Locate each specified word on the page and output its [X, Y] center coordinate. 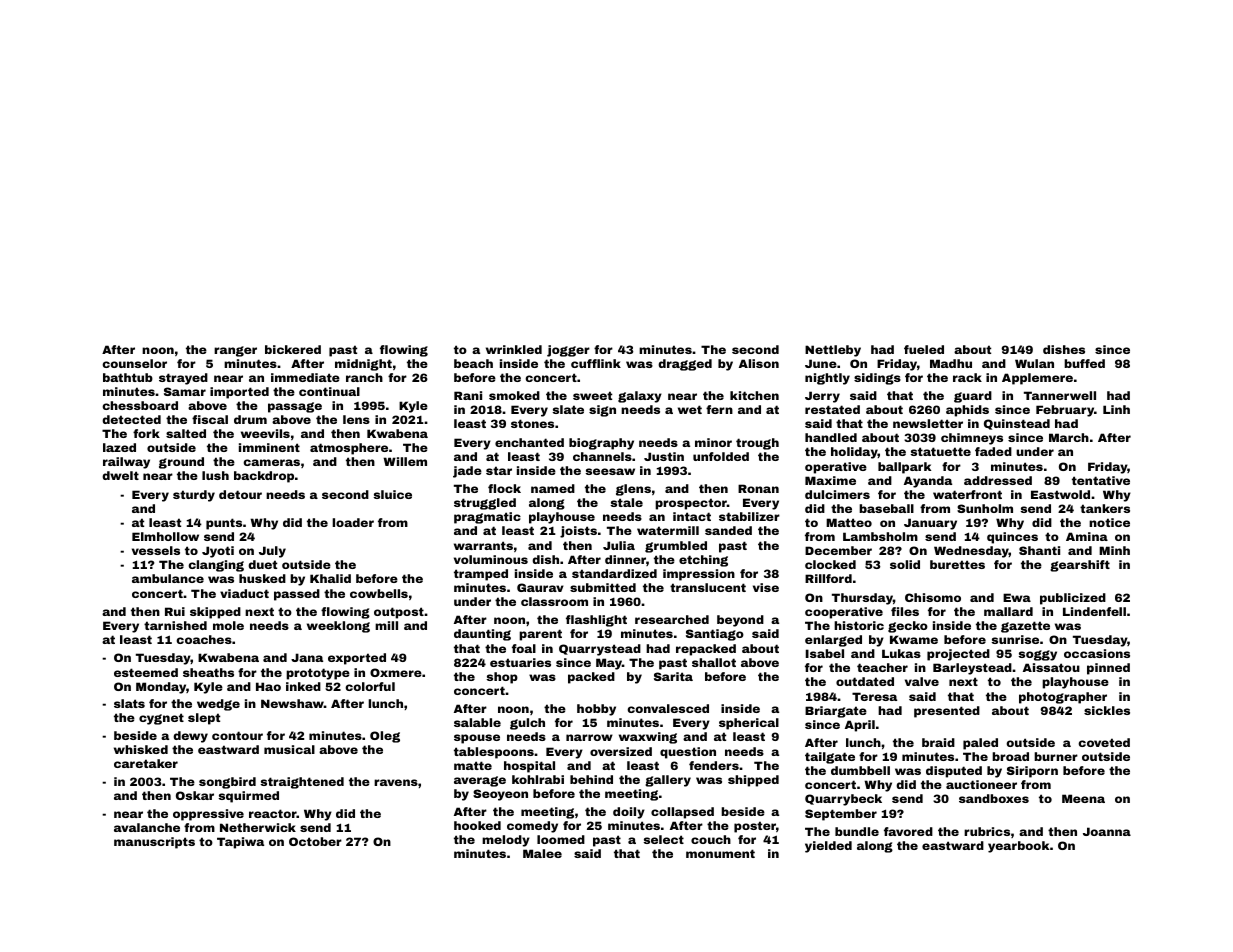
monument [720, 853]
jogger [568, 351]
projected [958, 655]
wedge [218, 705]
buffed [1084, 363]
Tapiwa [240, 843]
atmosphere [349, 449]
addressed [998, 480]
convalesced [668, 708]
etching [703, 561]
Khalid [330, 578]
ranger [235, 351]
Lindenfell [1094, 611]
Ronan [758, 488]
